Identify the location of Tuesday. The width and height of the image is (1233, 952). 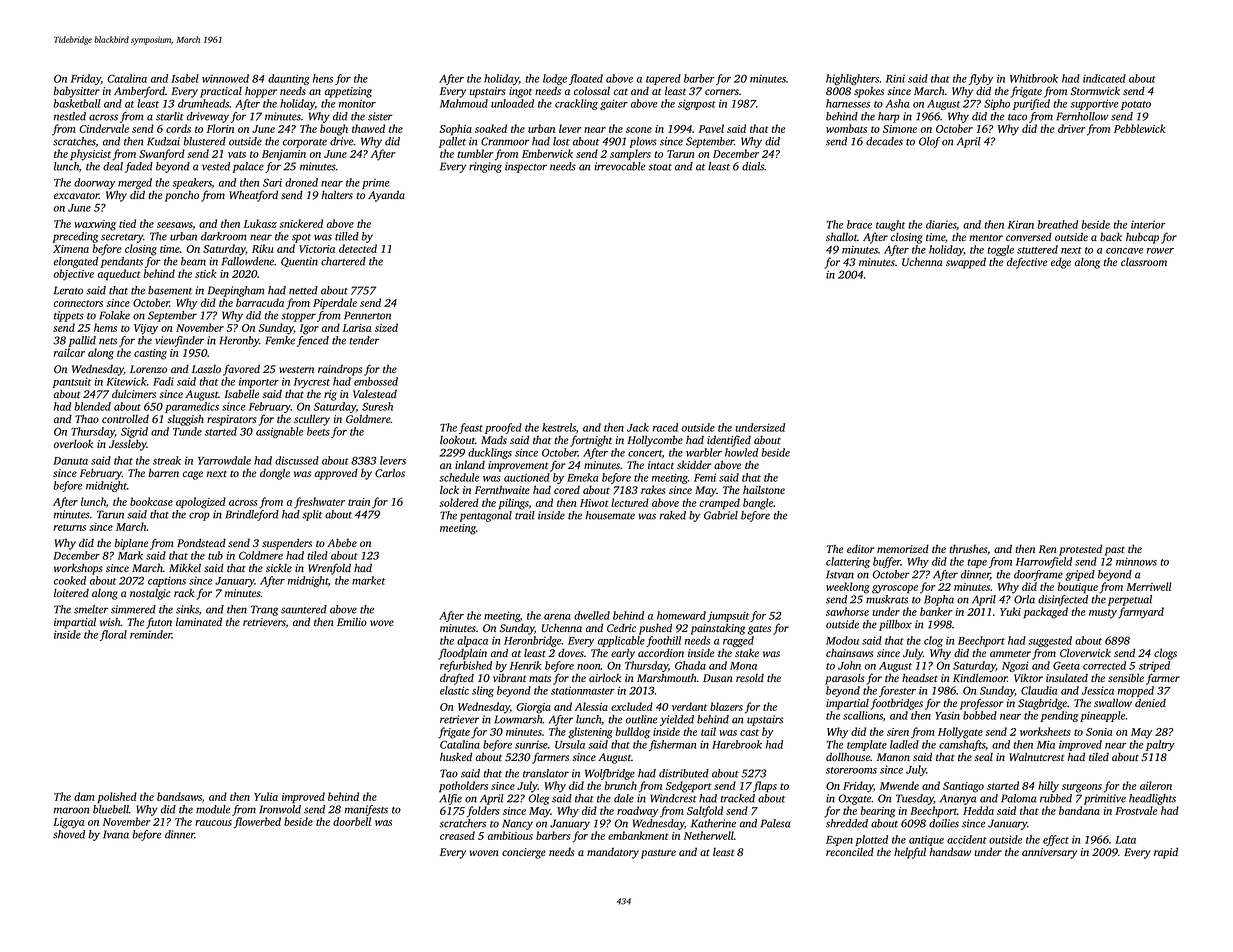
(915, 799).
